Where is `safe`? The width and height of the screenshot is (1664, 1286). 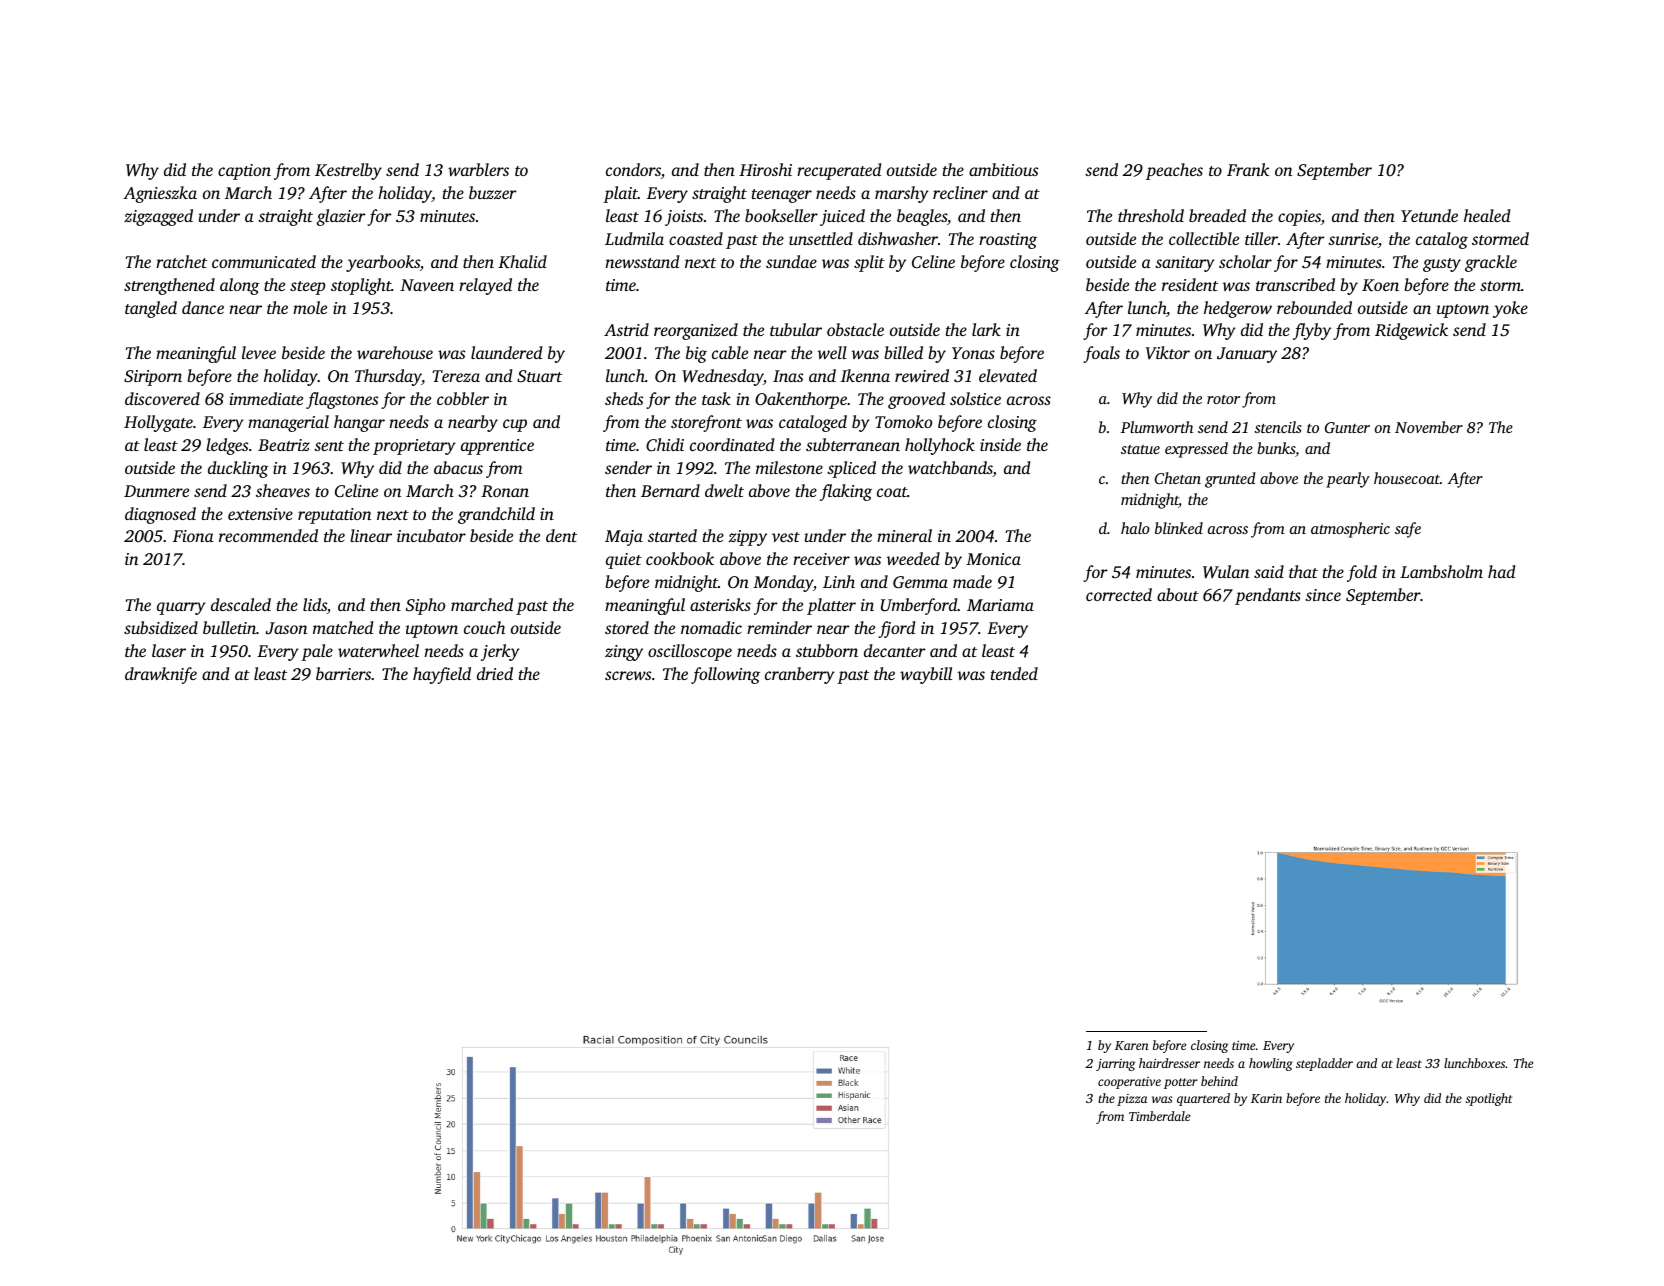
safe is located at coordinates (1408, 530).
